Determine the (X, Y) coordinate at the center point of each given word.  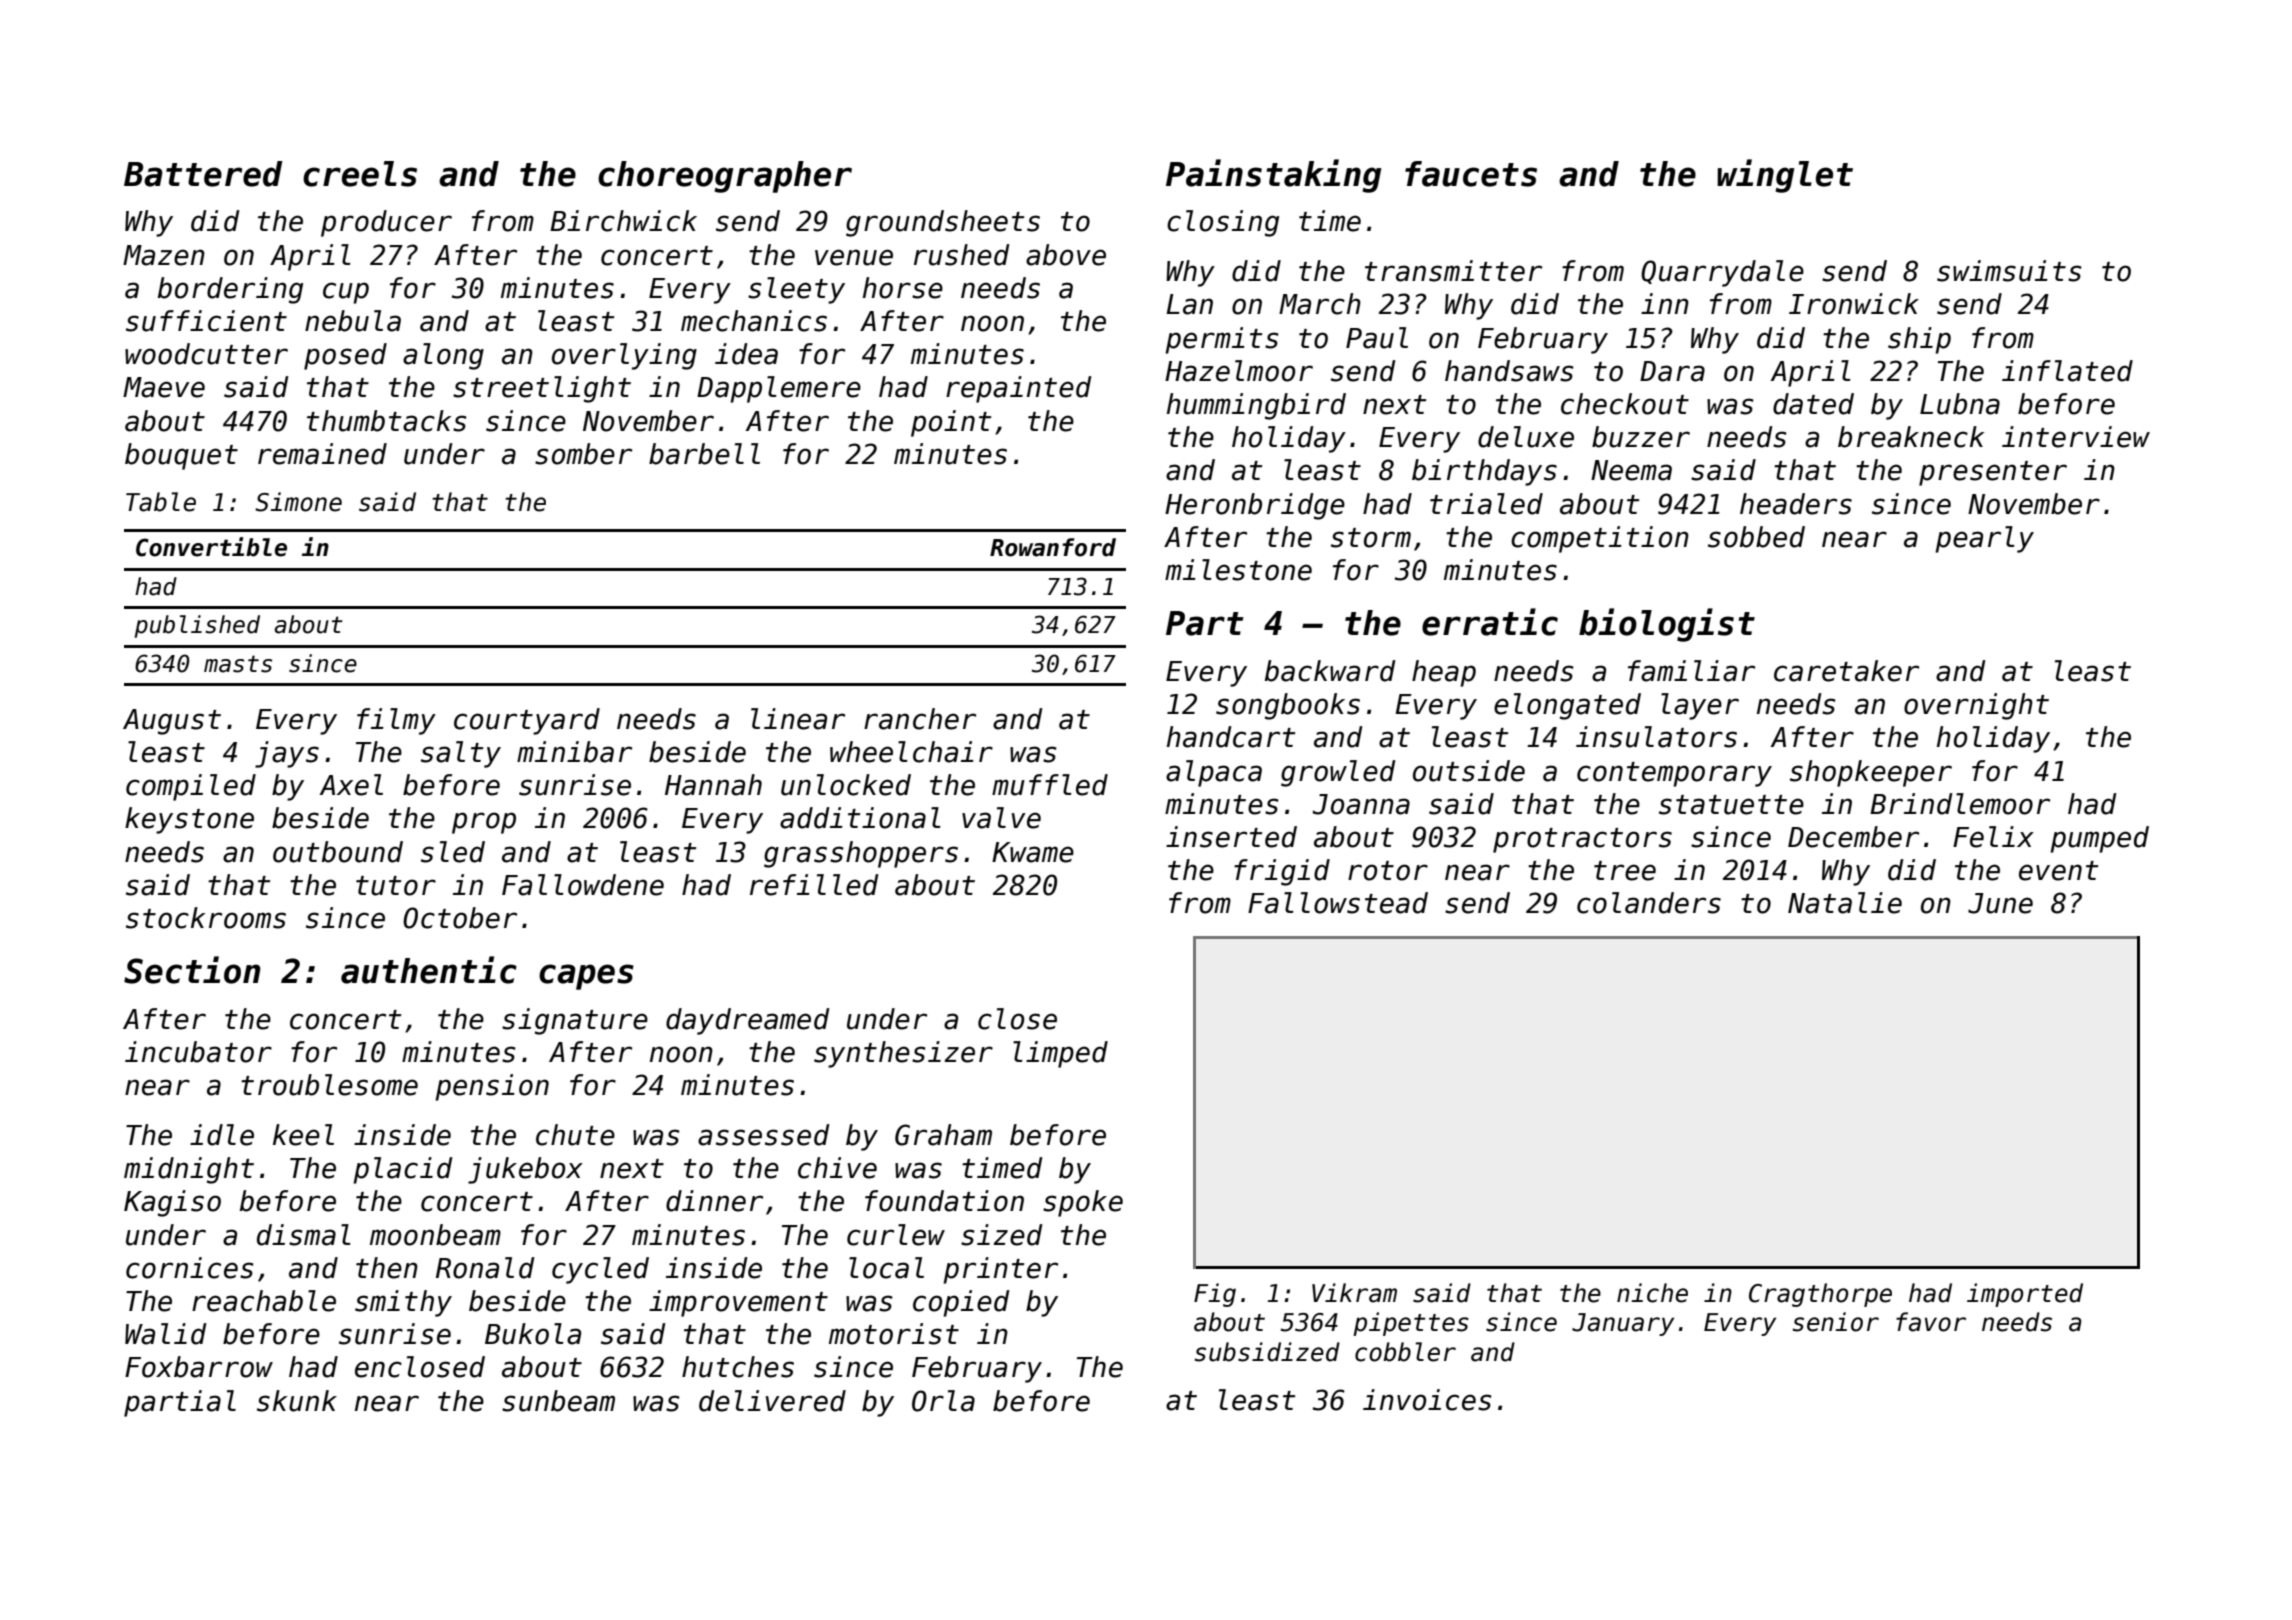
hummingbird (1256, 406)
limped (1060, 1054)
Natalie (1845, 903)
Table (161, 502)
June (2000, 903)
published (197, 626)
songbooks (1288, 706)
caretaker (1846, 671)
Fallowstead (1338, 903)
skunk (297, 1401)
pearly (1984, 539)
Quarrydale (1722, 273)
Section (192, 970)
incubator (198, 1052)
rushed (962, 255)
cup (346, 293)
